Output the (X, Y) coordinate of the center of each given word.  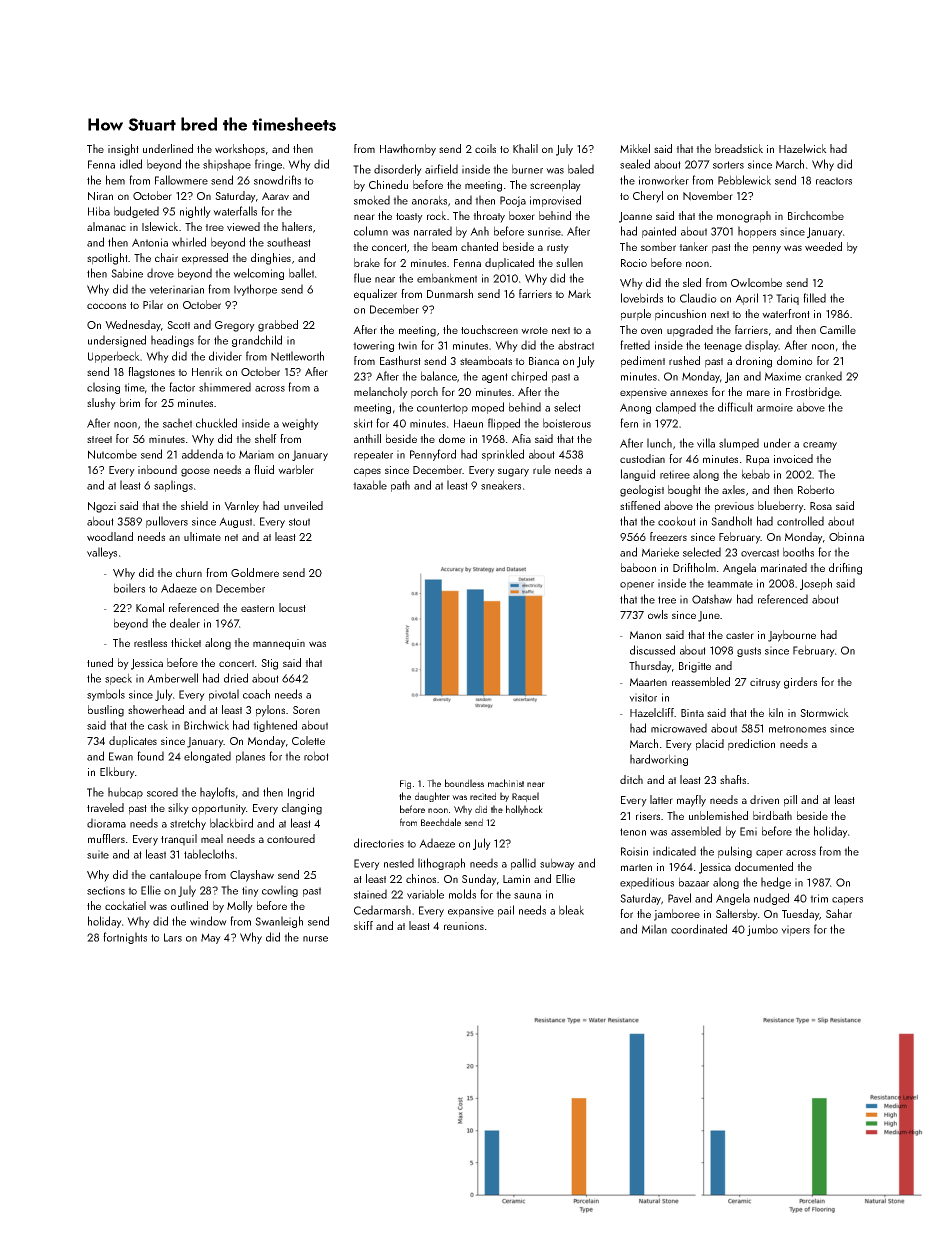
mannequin (279, 644)
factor (182, 387)
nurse (315, 939)
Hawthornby (408, 150)
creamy (820, 446)
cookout (677, 521)
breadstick (739, 148)
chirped (529, 377)
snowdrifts (277, 180)
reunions (464, 926)
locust (292, 607)
